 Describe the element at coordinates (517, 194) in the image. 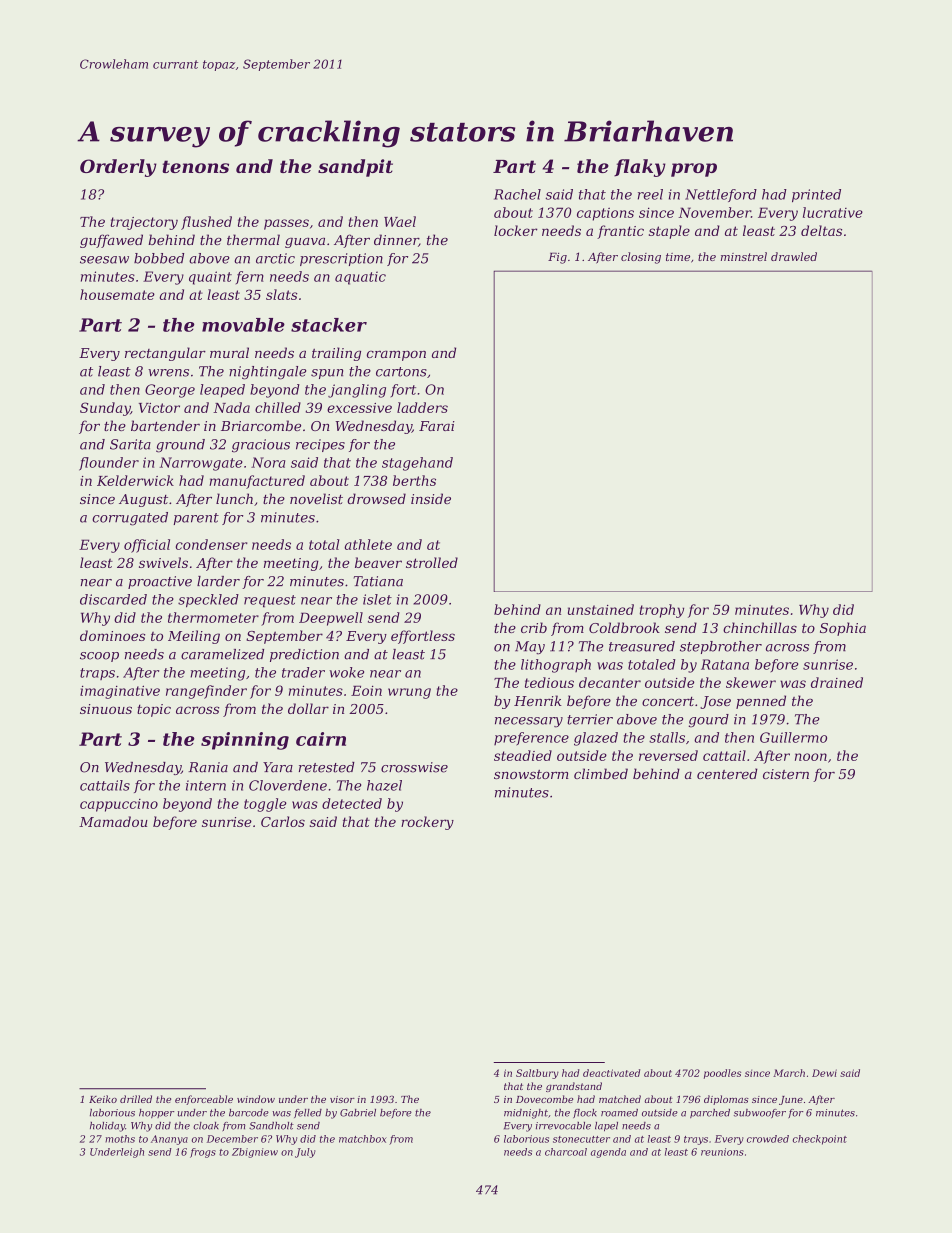

I see `Rachel` at that location.
